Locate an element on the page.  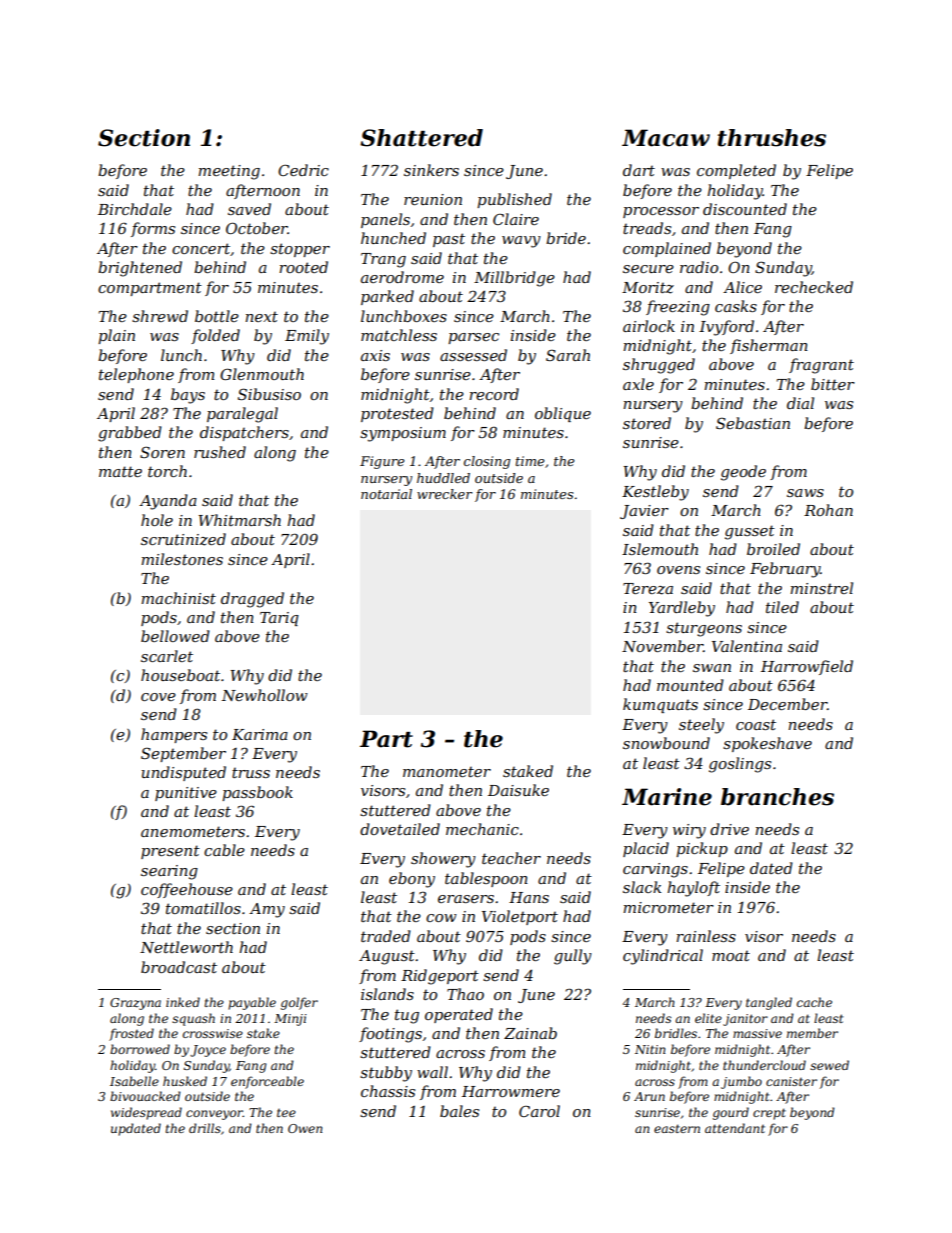
Tereza is located at coordinates (648, 589).
